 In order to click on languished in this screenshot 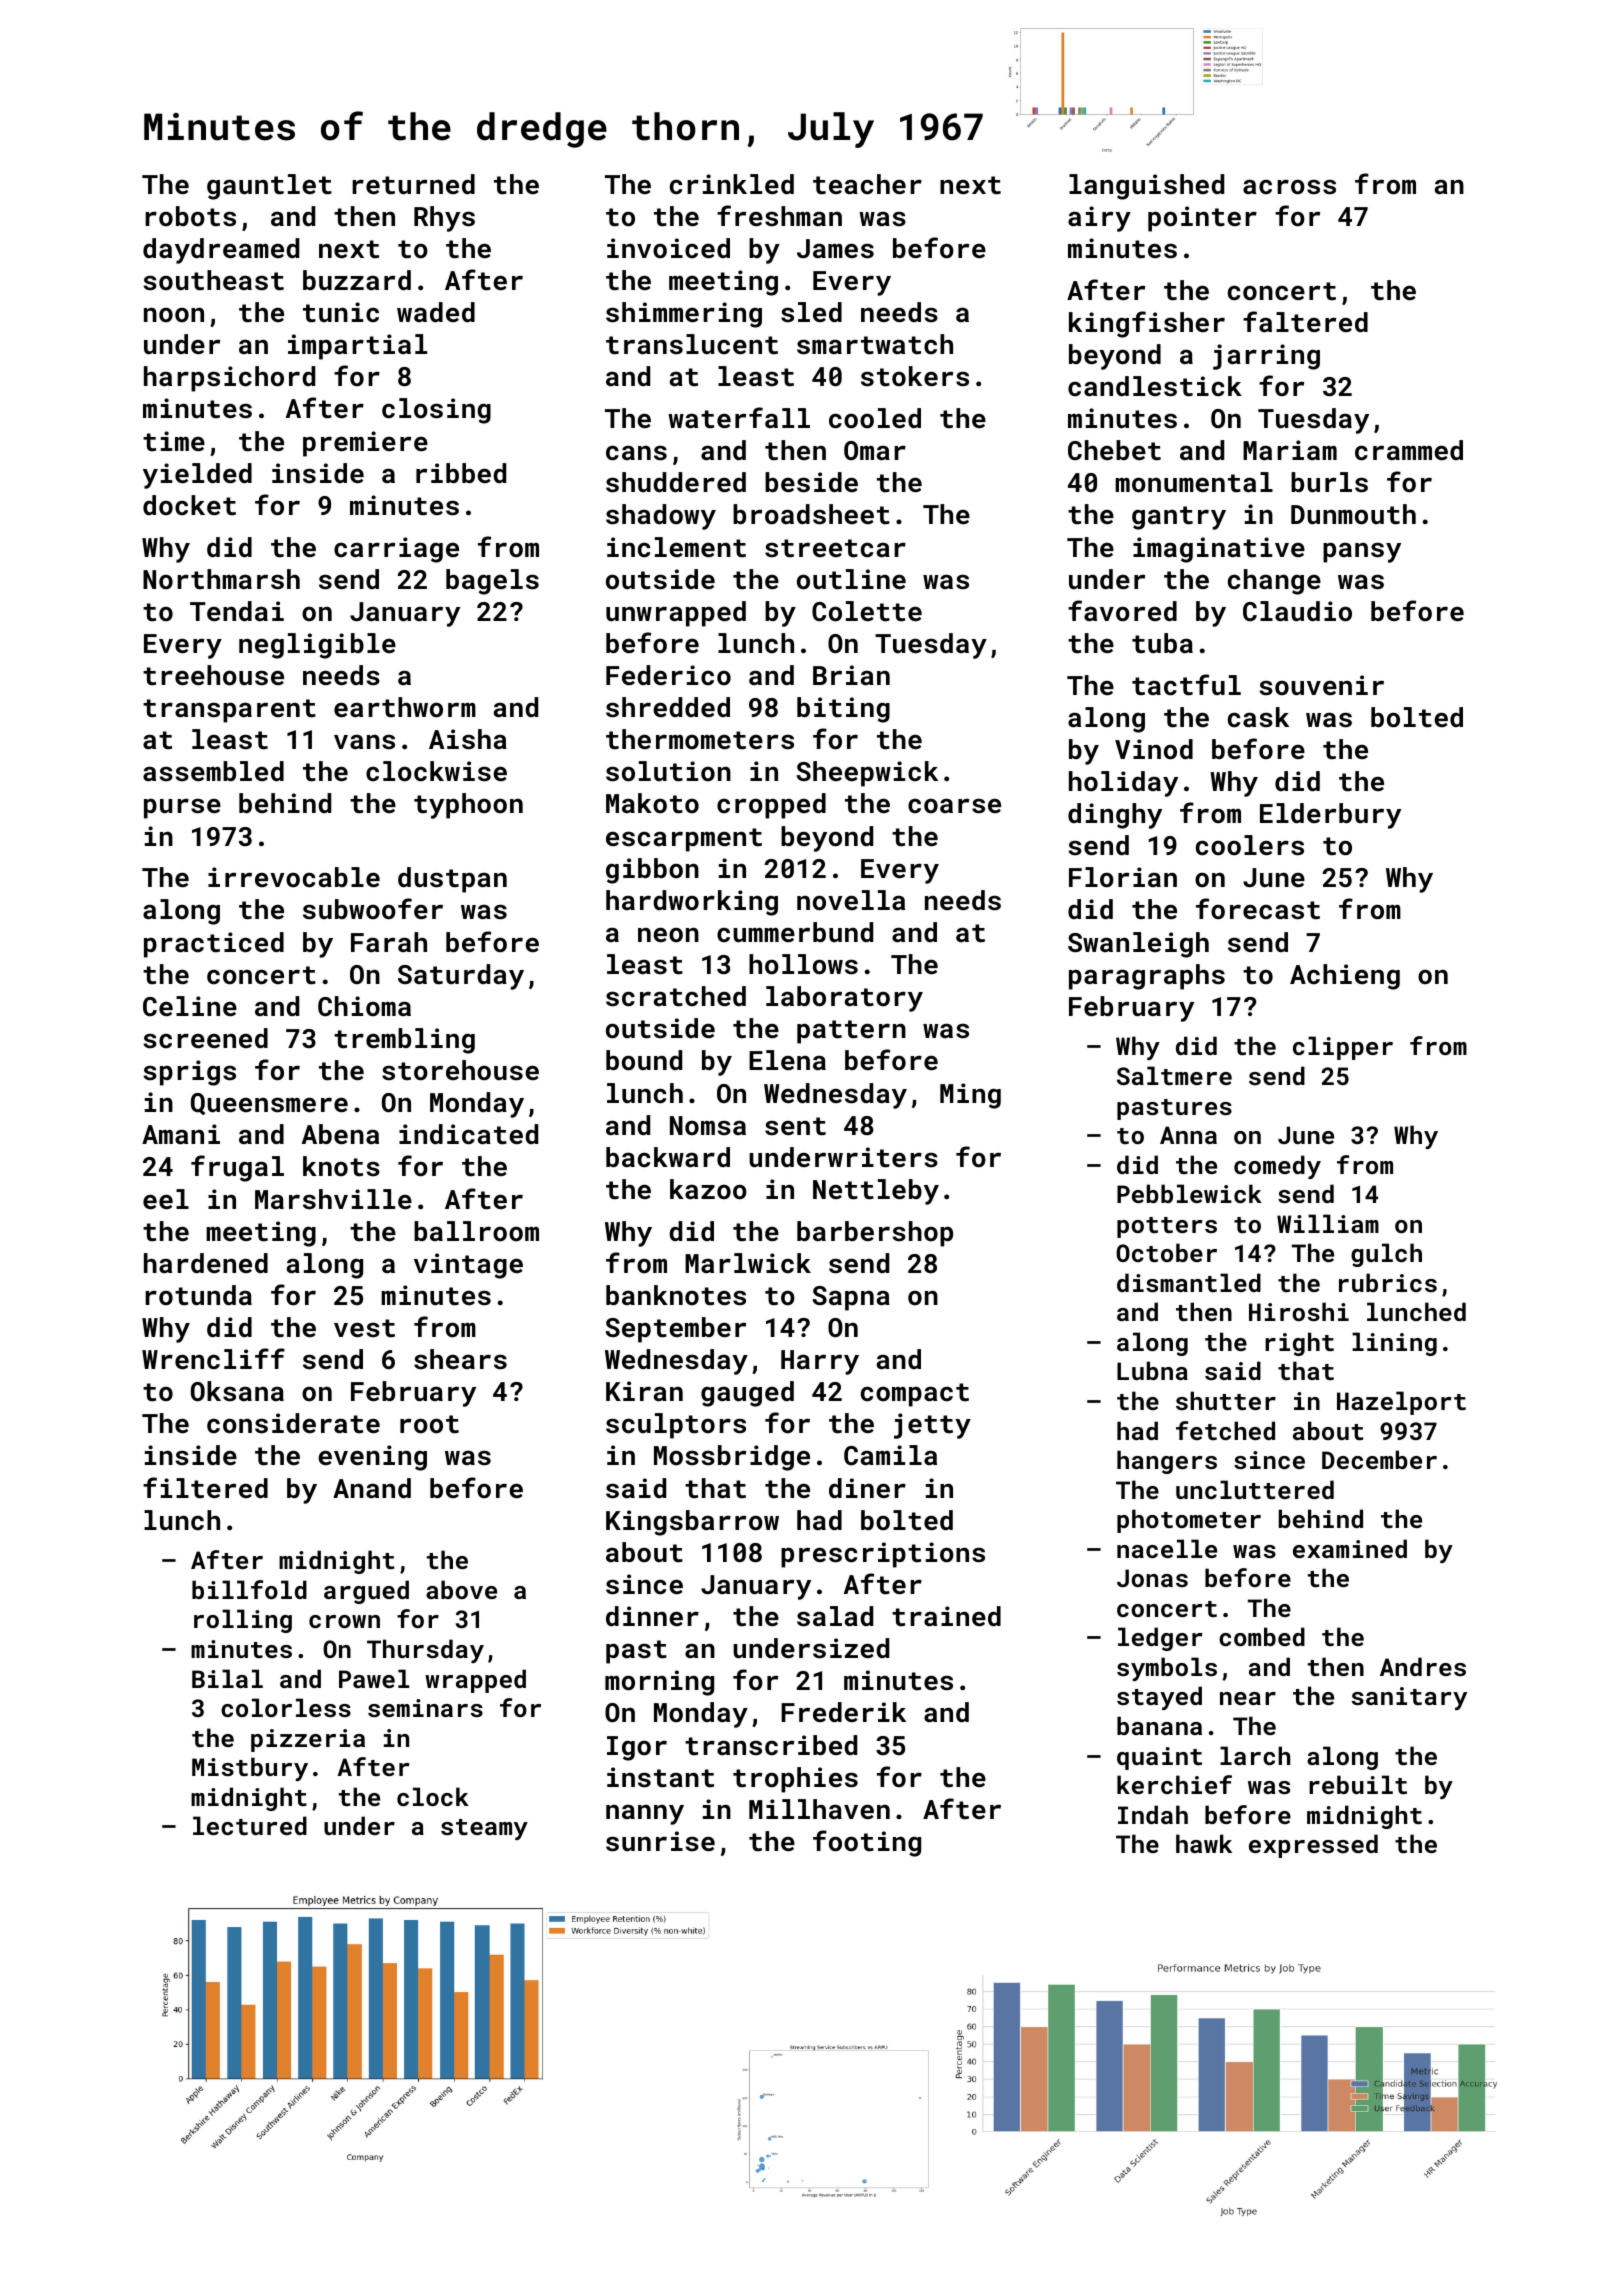, I will do `click(1146, 187)`.
